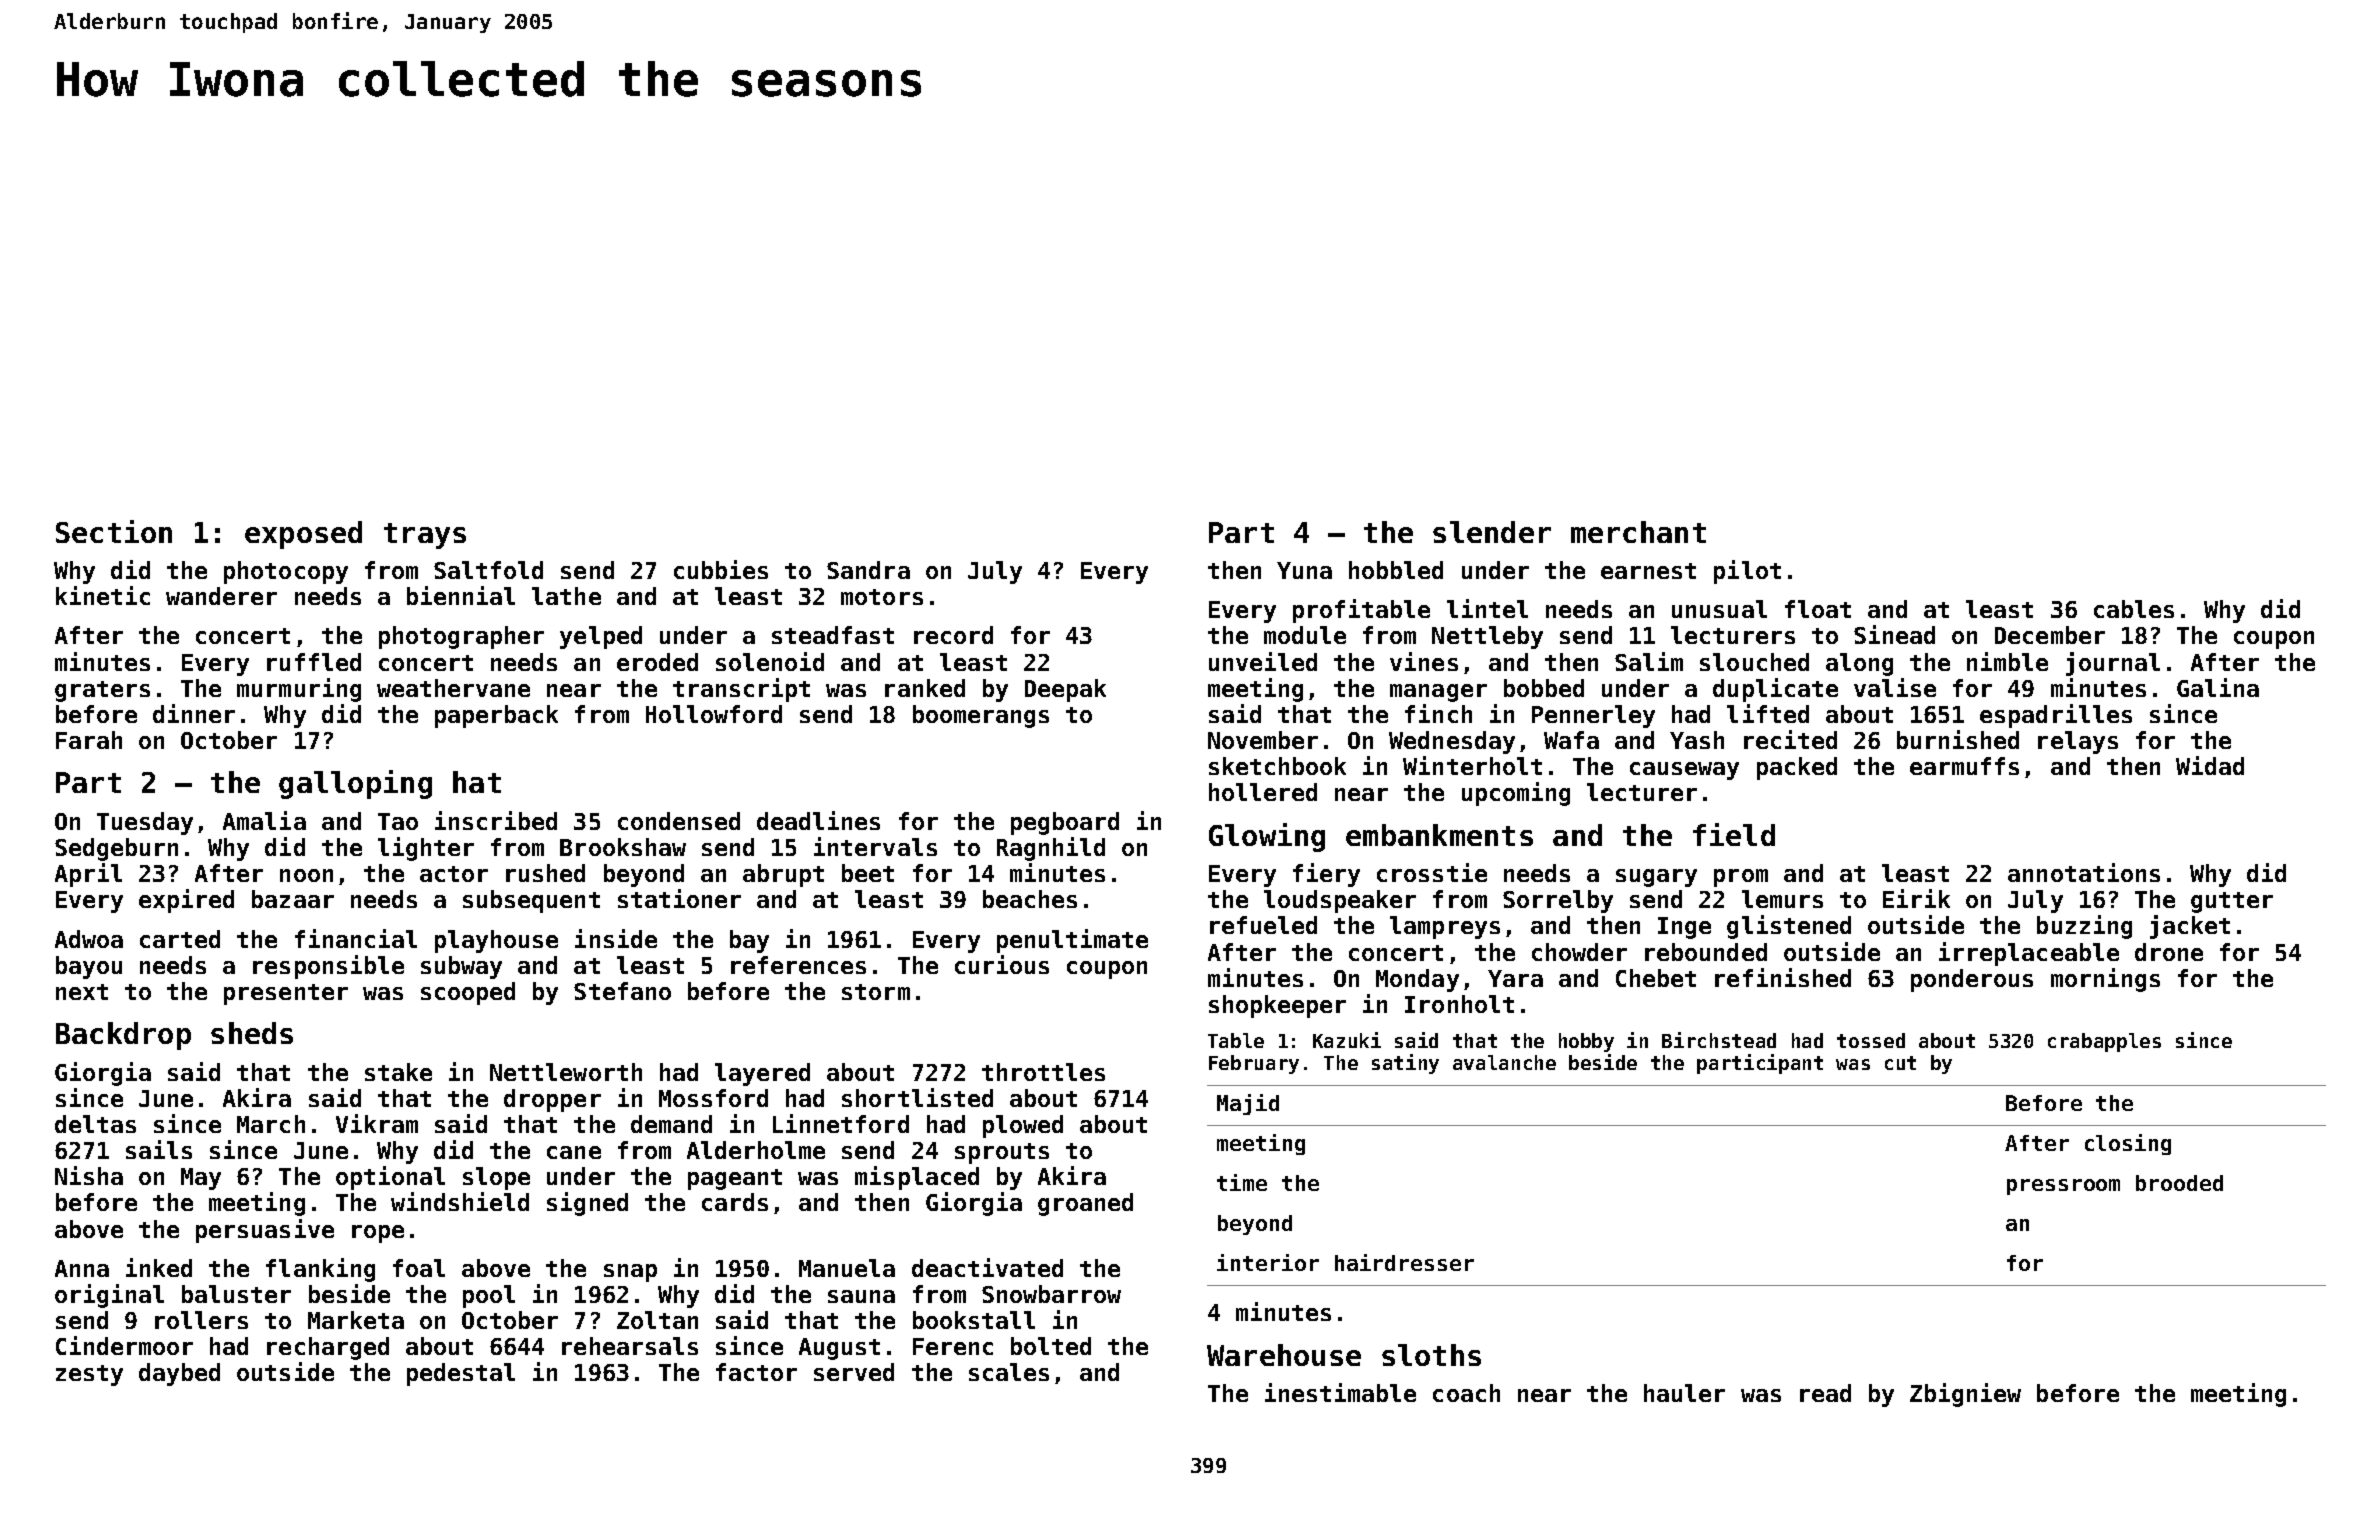  Describe the element at coordinates (186, 901) in the image. I see `expired` at that location.
